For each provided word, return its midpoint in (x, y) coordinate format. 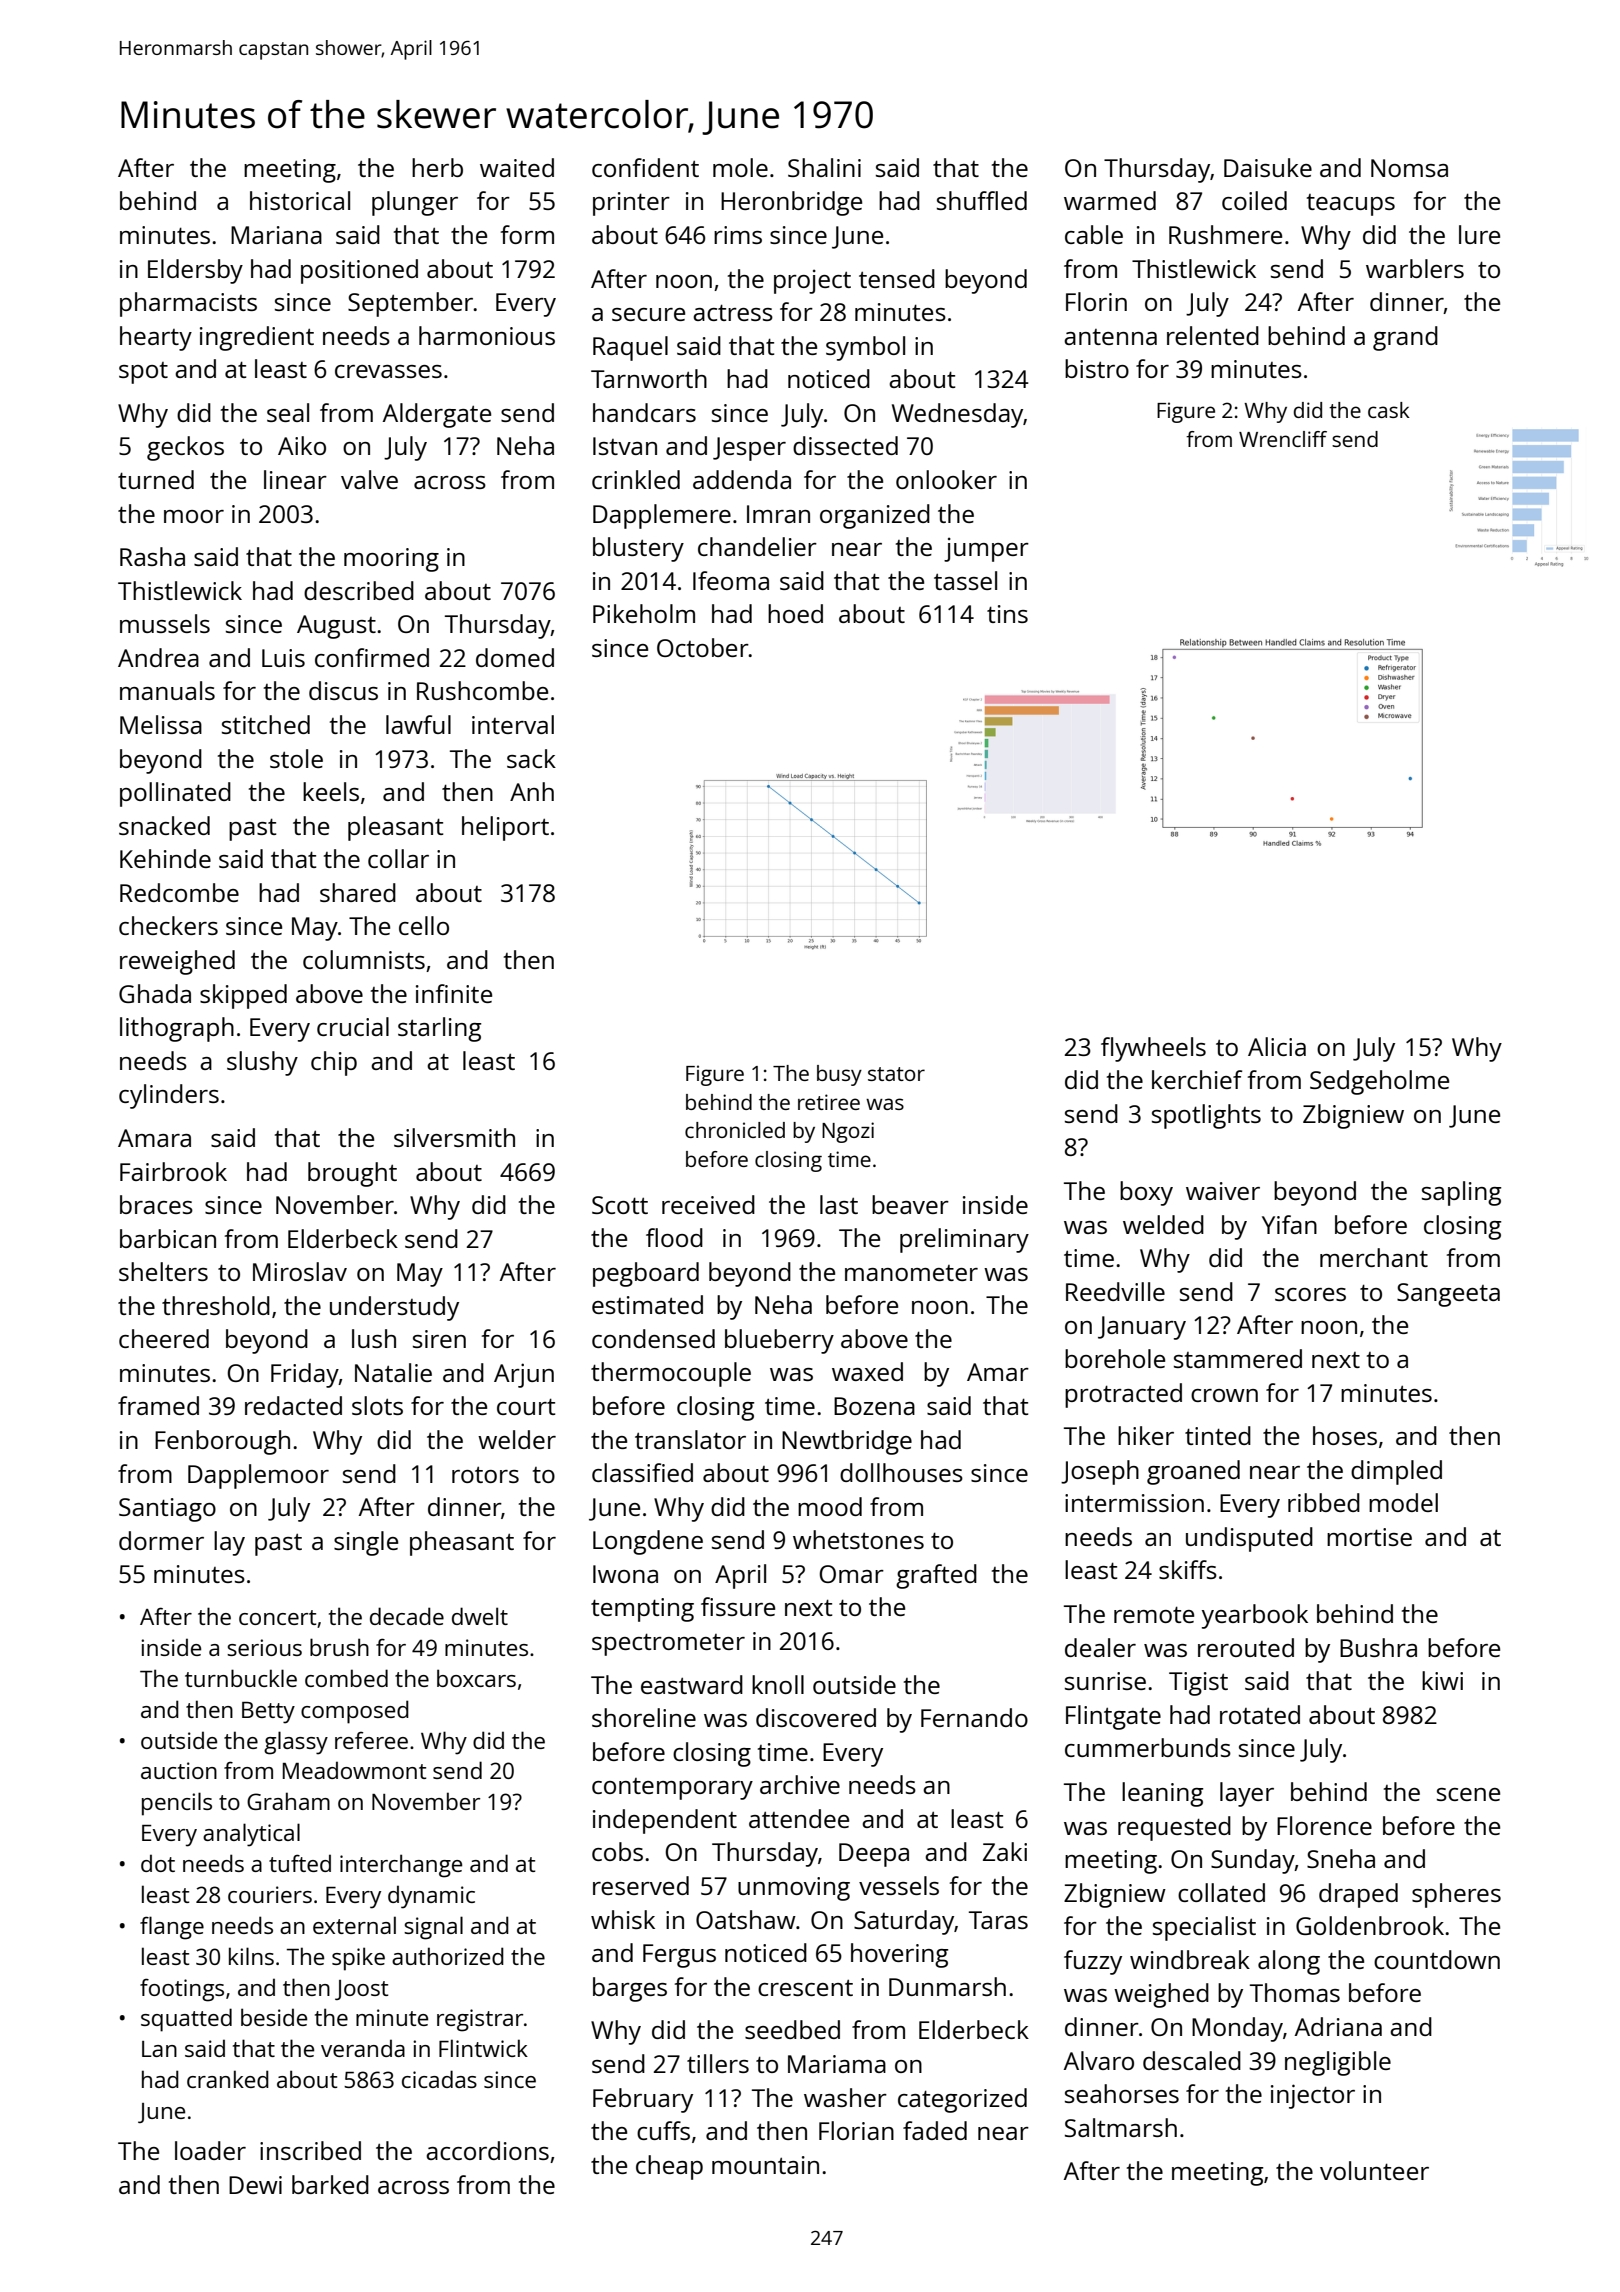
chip (334, 1063)
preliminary (964, 1240)
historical (300, 200)
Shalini (824, 167)
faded (935, 2130)
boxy (1146, 1193)
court (526, 1406)
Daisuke (1268, 167)
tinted (1218, 1435)
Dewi (255, 2185)
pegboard (646, 1274)
